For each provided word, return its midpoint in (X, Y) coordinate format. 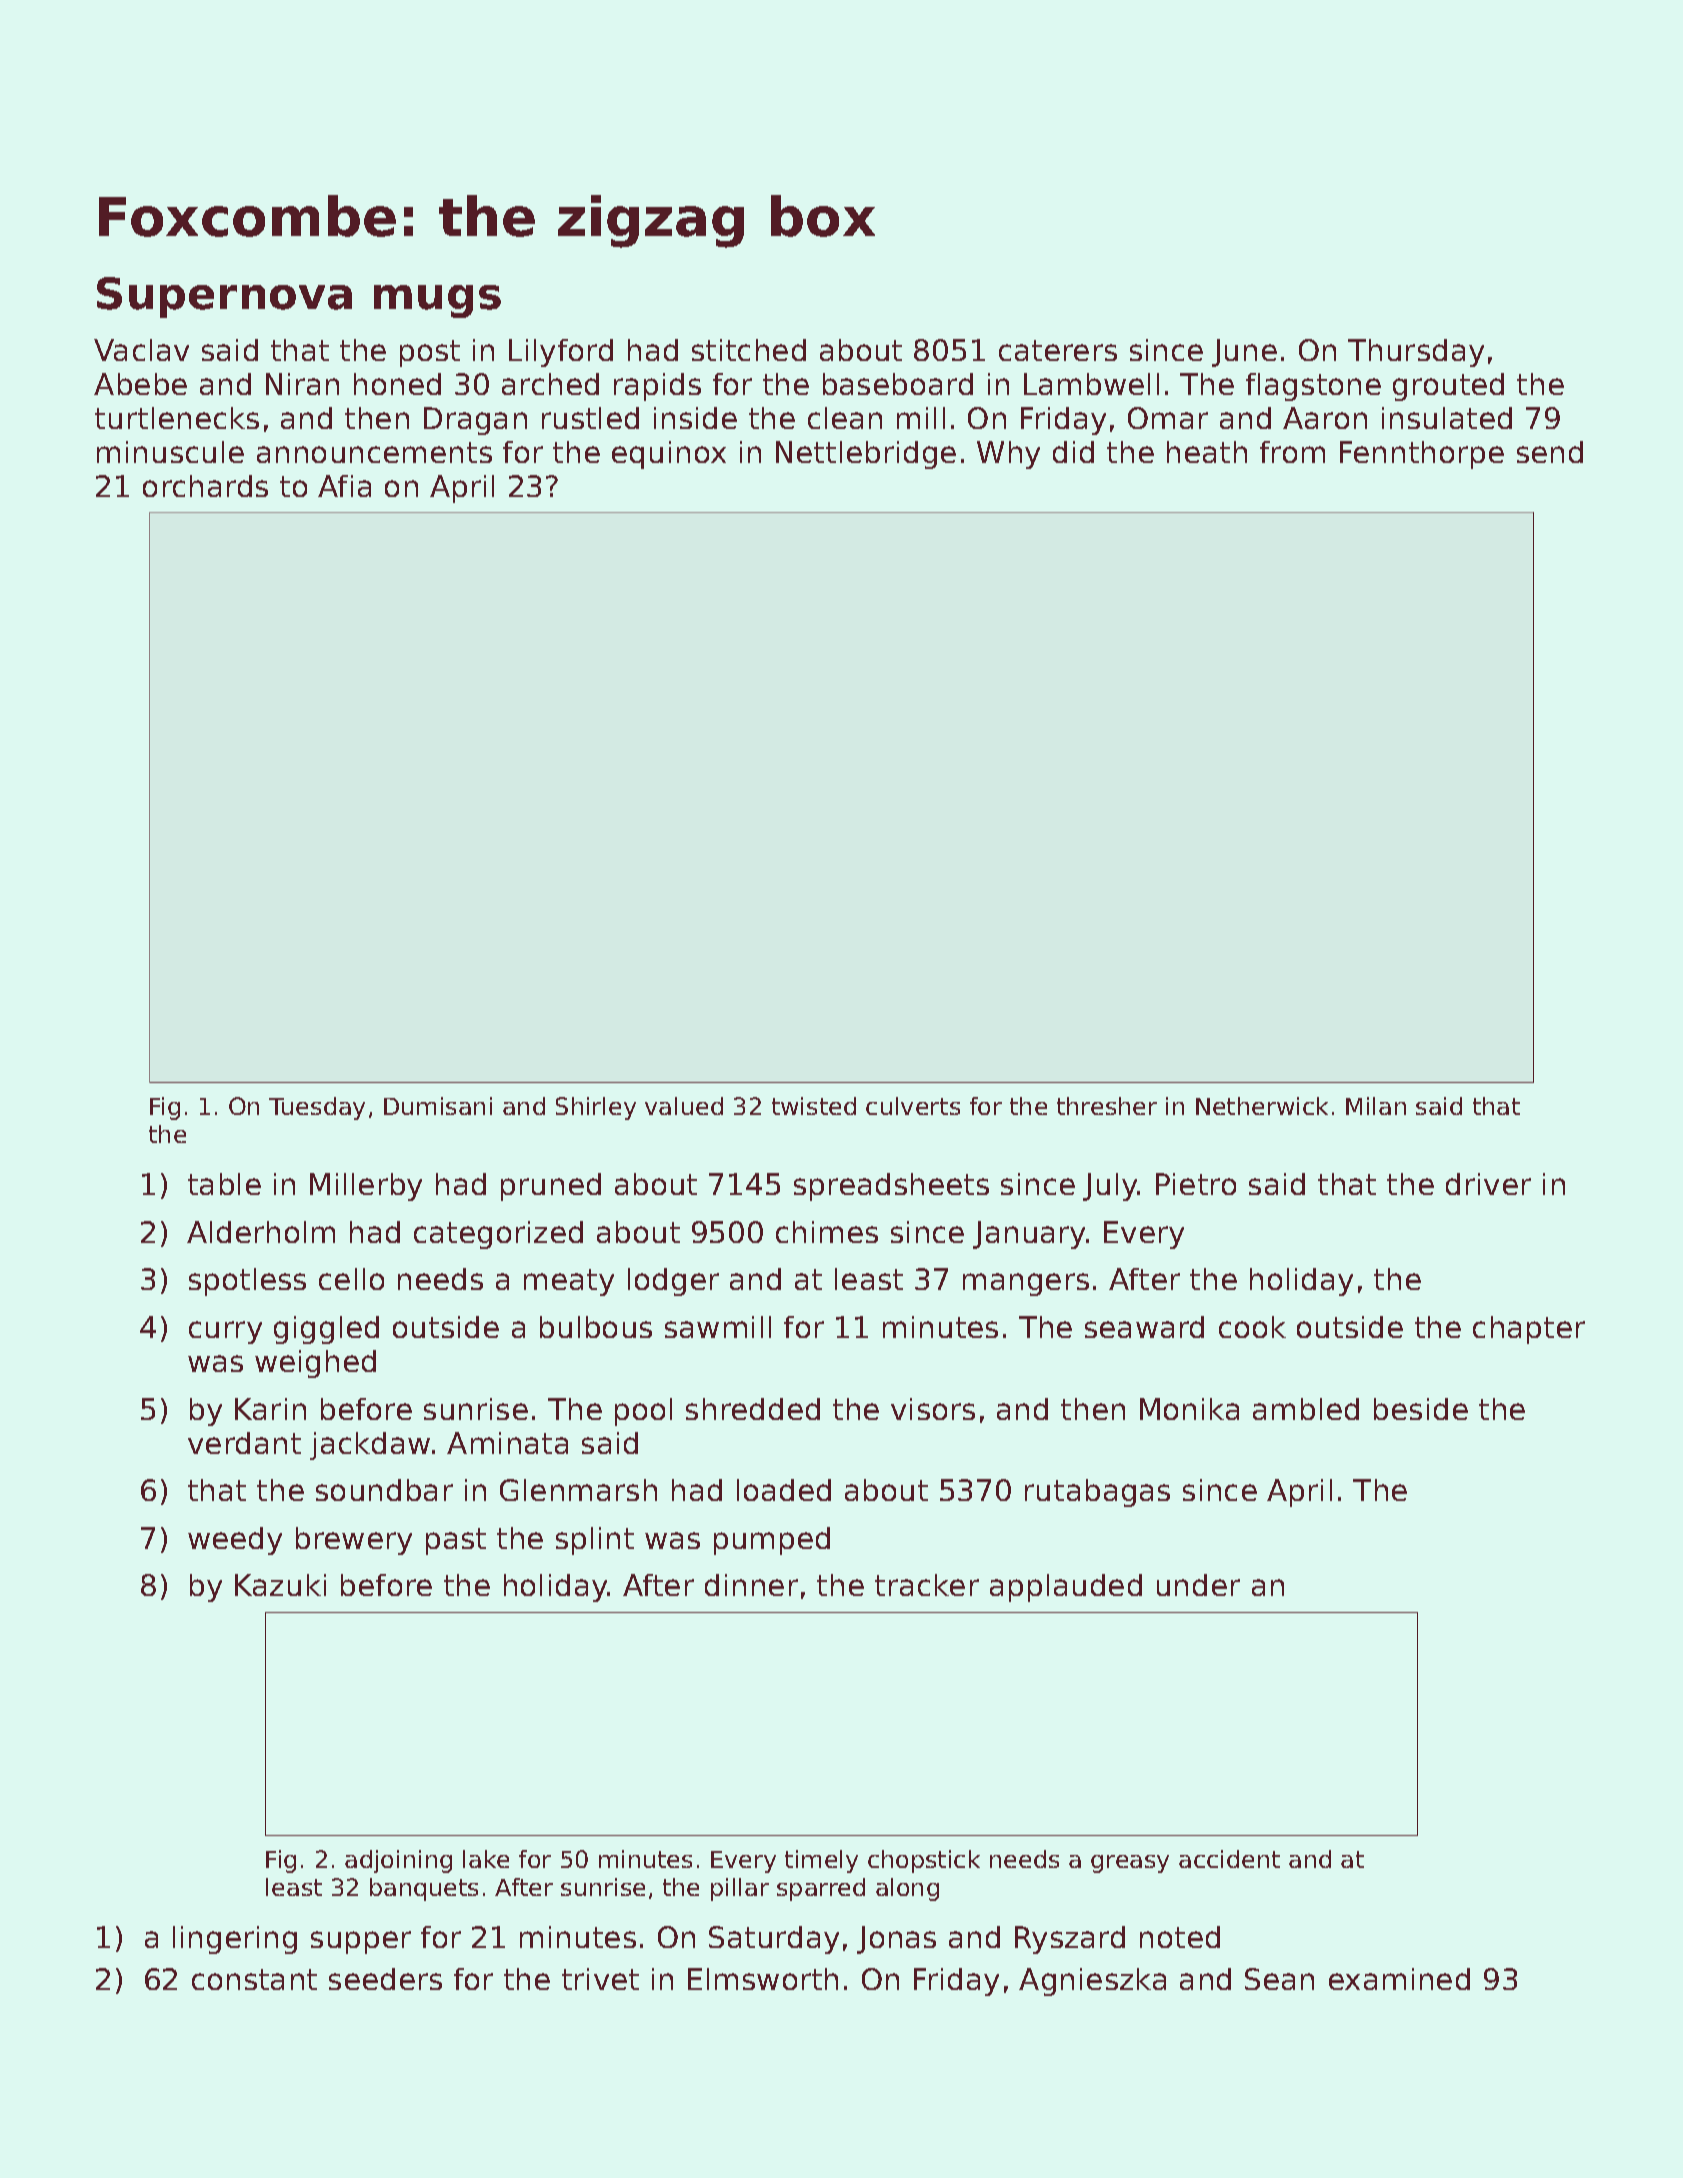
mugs (437, 301)
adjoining (398, 1861)
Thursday (1416, 353)
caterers (1058, 350)
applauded (1066, 1588)
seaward (1144, 1327)
